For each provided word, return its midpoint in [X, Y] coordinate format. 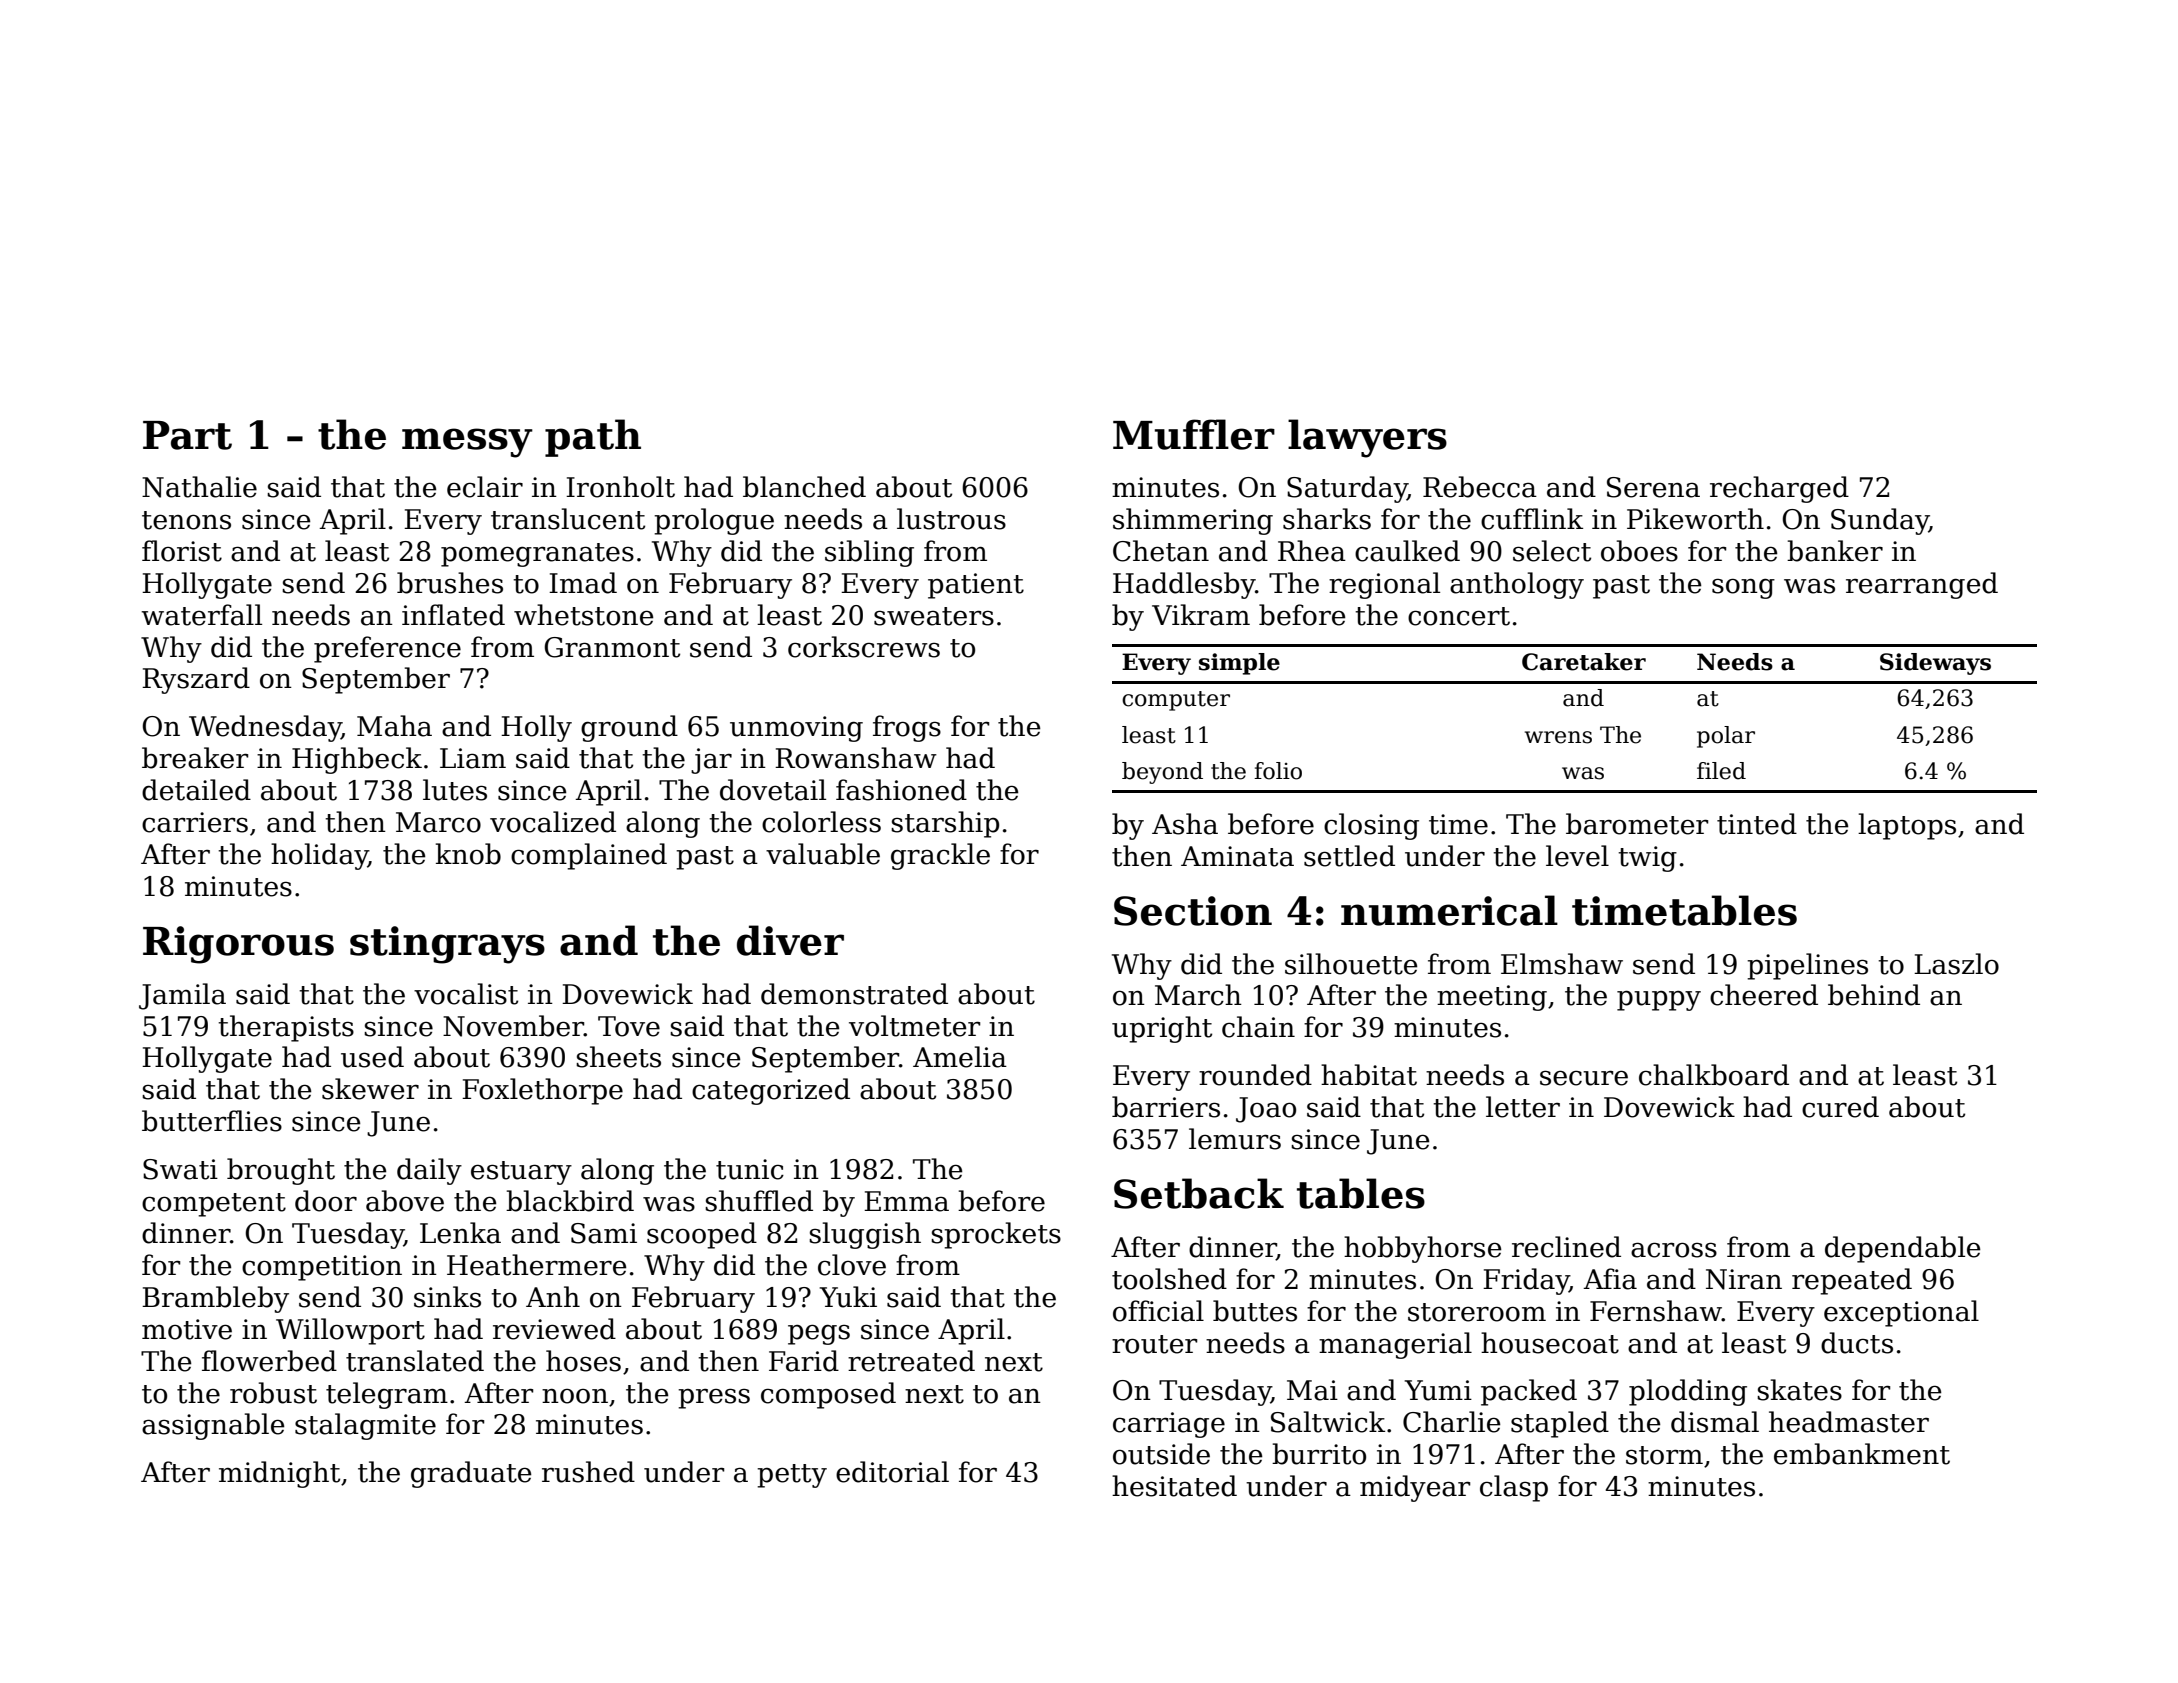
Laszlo [1956, 964]
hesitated [1174, 1486]
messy [467, 443]
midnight [279, 1474]
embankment [1862, 1454]
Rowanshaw [856, 758]
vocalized [553, 822]
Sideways [1935, 664]
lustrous [951, 519]
